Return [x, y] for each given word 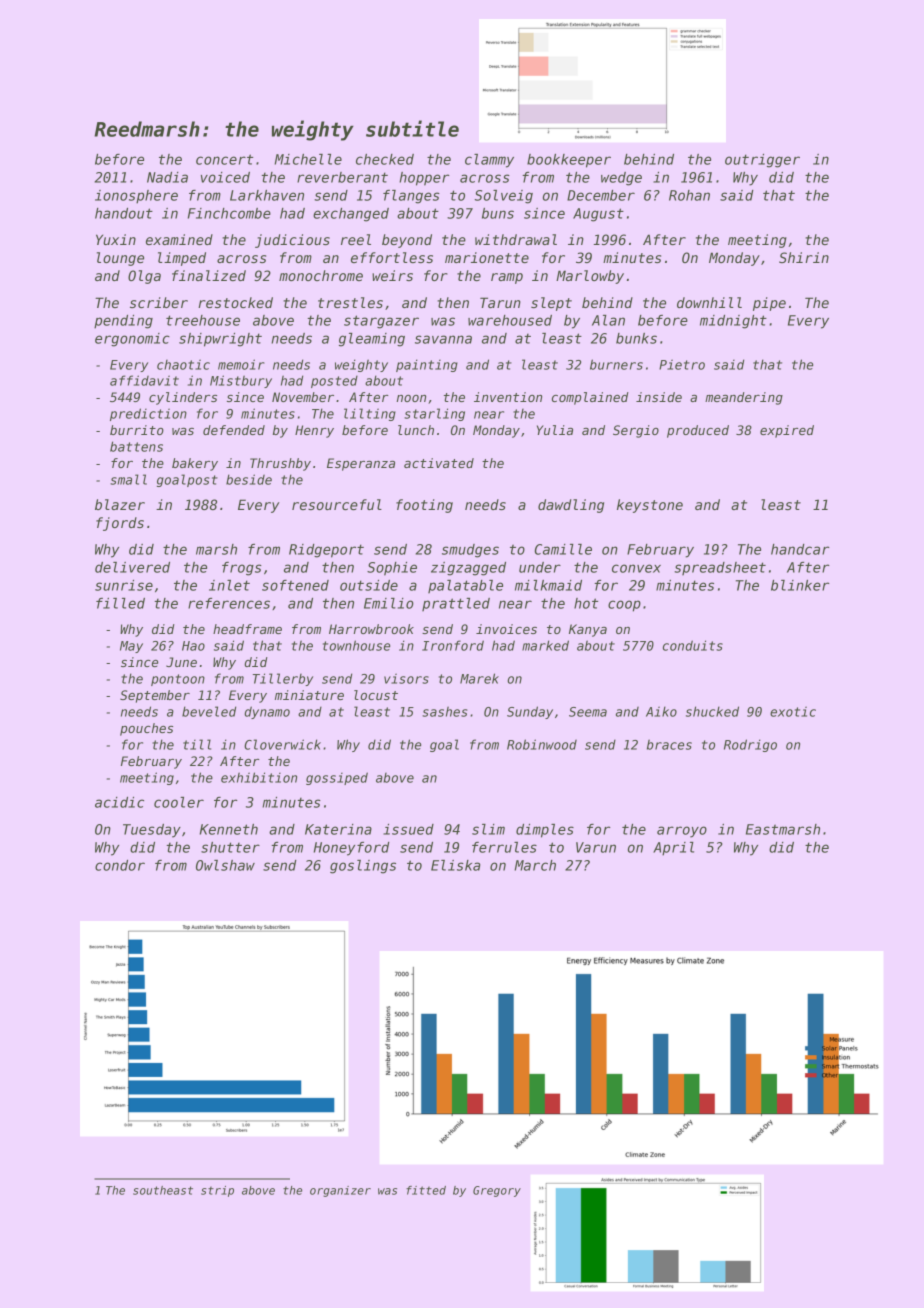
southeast [163, 1190]
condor [120, 865]
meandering [744, 398]
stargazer [381, 322]
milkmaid [548, 585]
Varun [596, 847]
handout [124, 213]
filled [120, 603]
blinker [800, 585]
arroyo [682, 832]
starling [434, 414]
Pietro [682, 364]
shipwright [220, 340]
